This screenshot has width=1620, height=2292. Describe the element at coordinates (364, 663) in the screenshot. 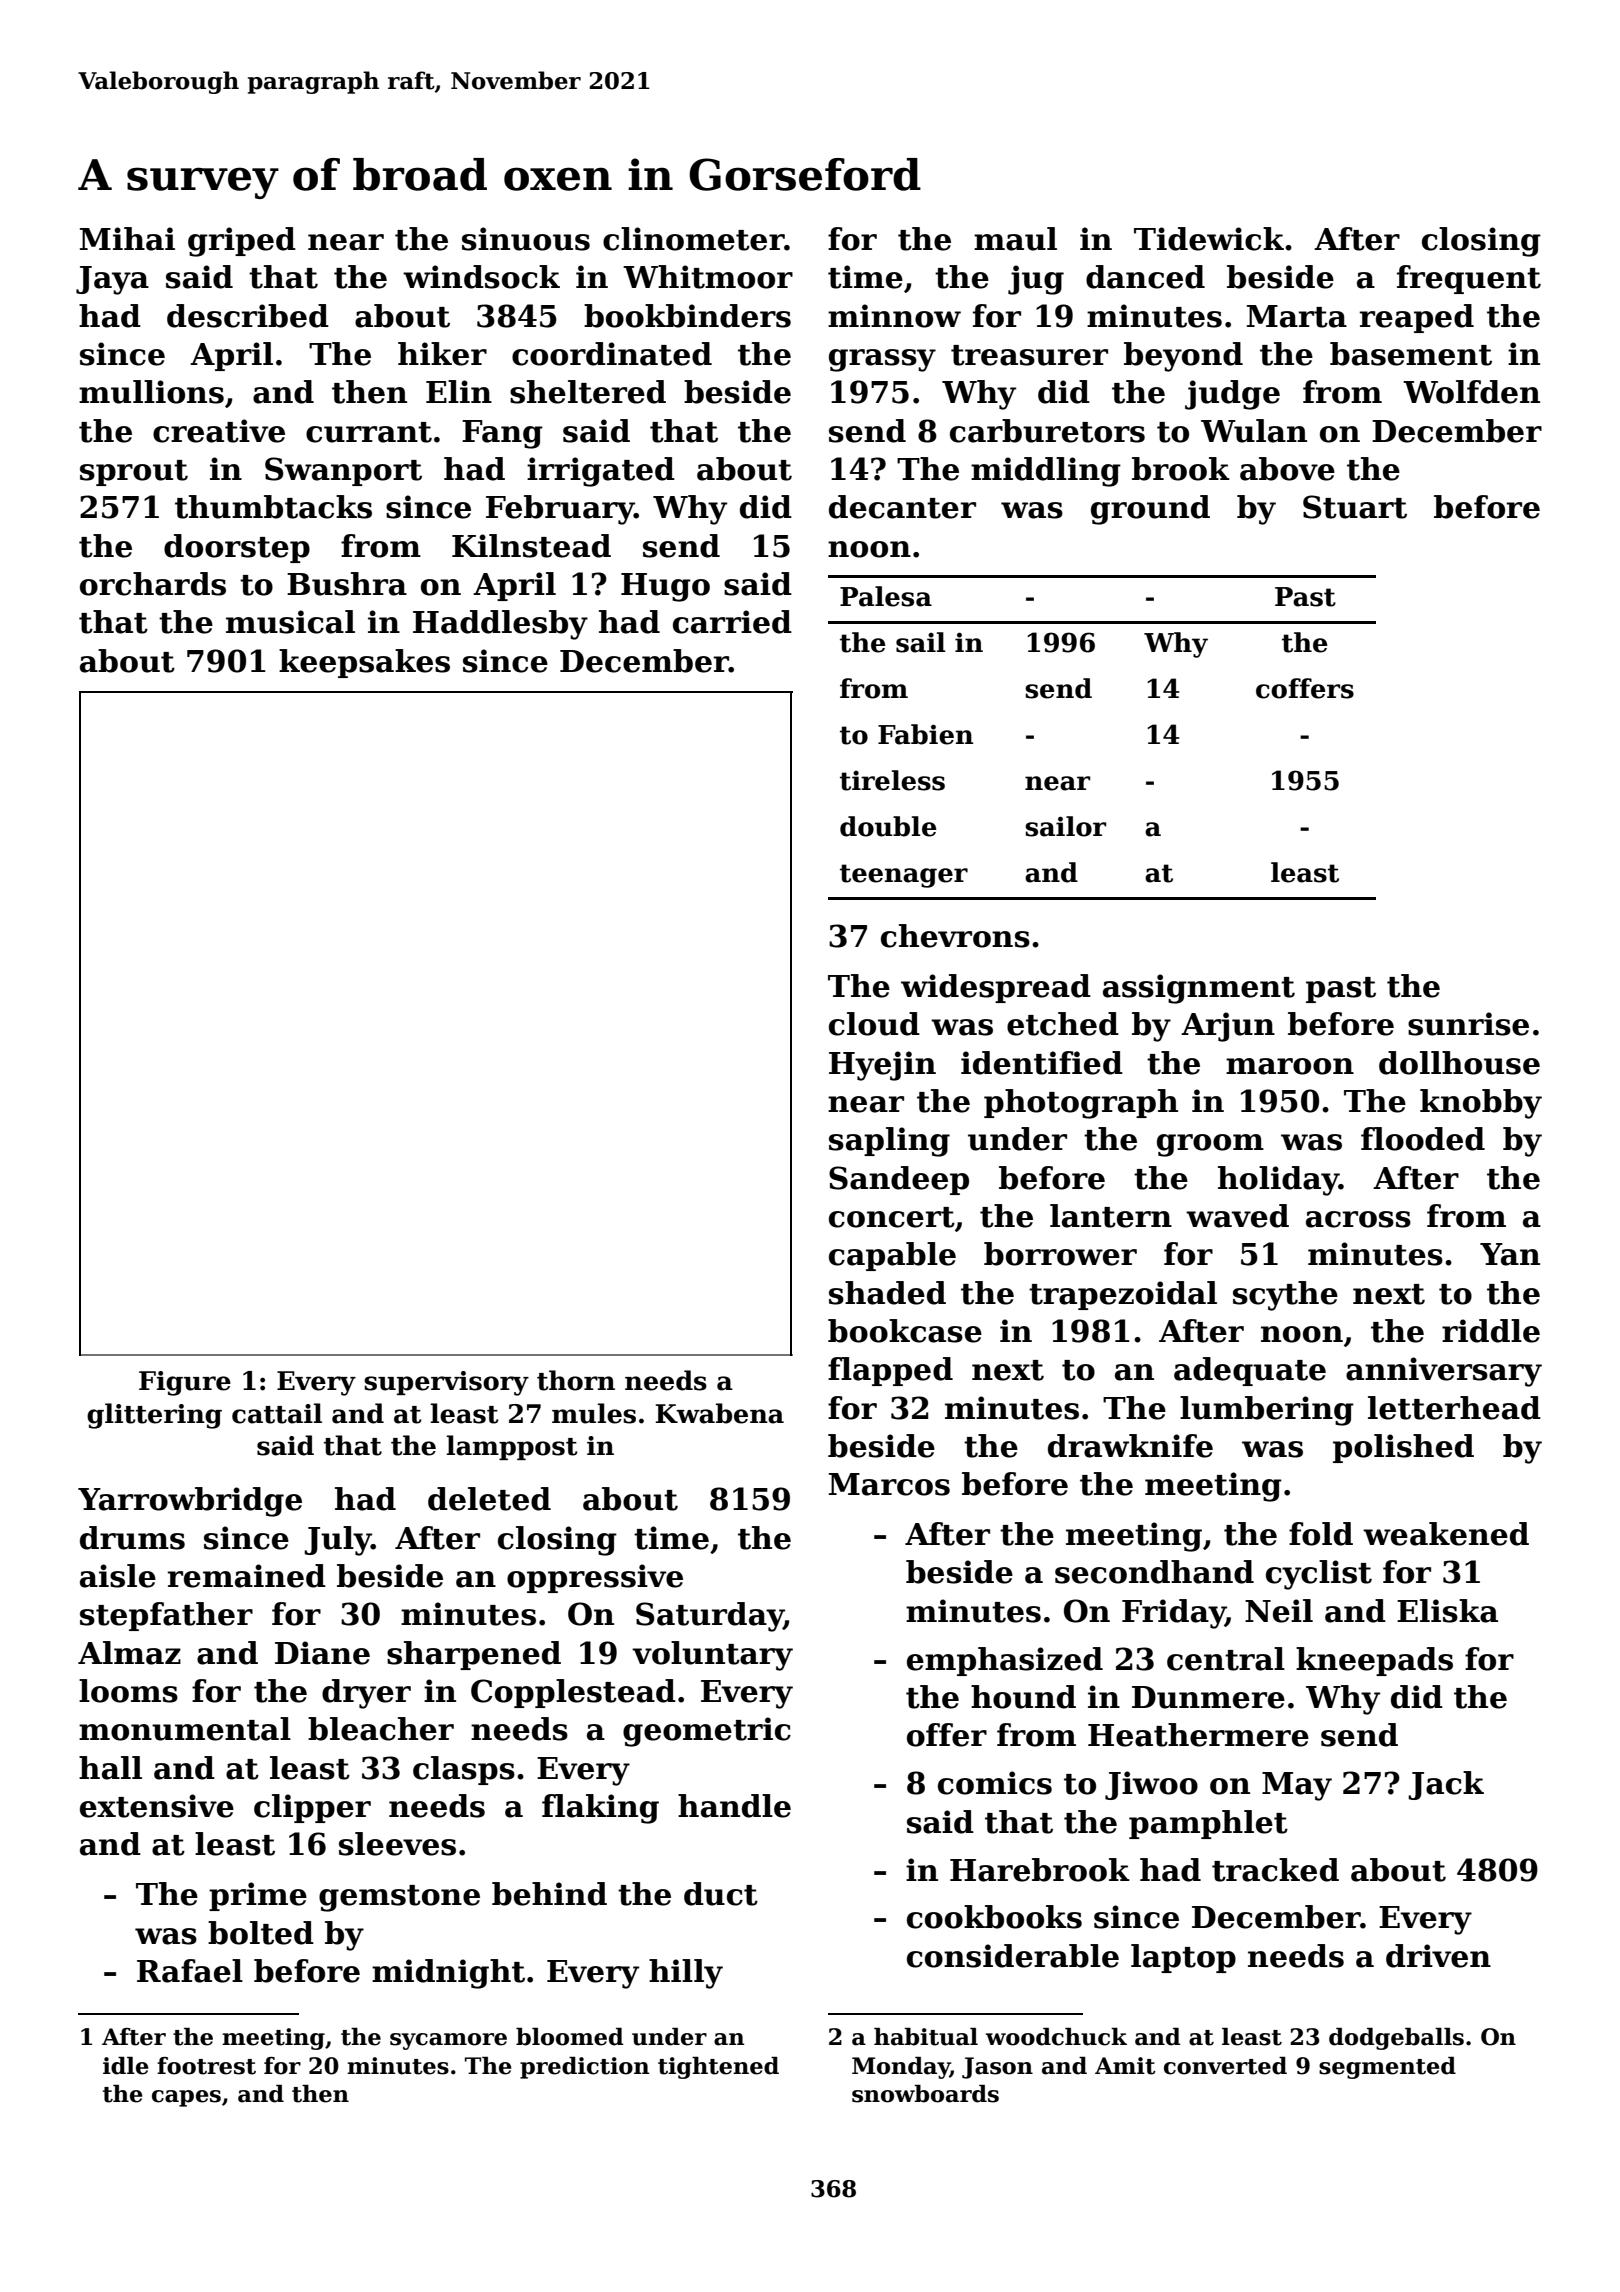

I see `keepsakes` at that location.
